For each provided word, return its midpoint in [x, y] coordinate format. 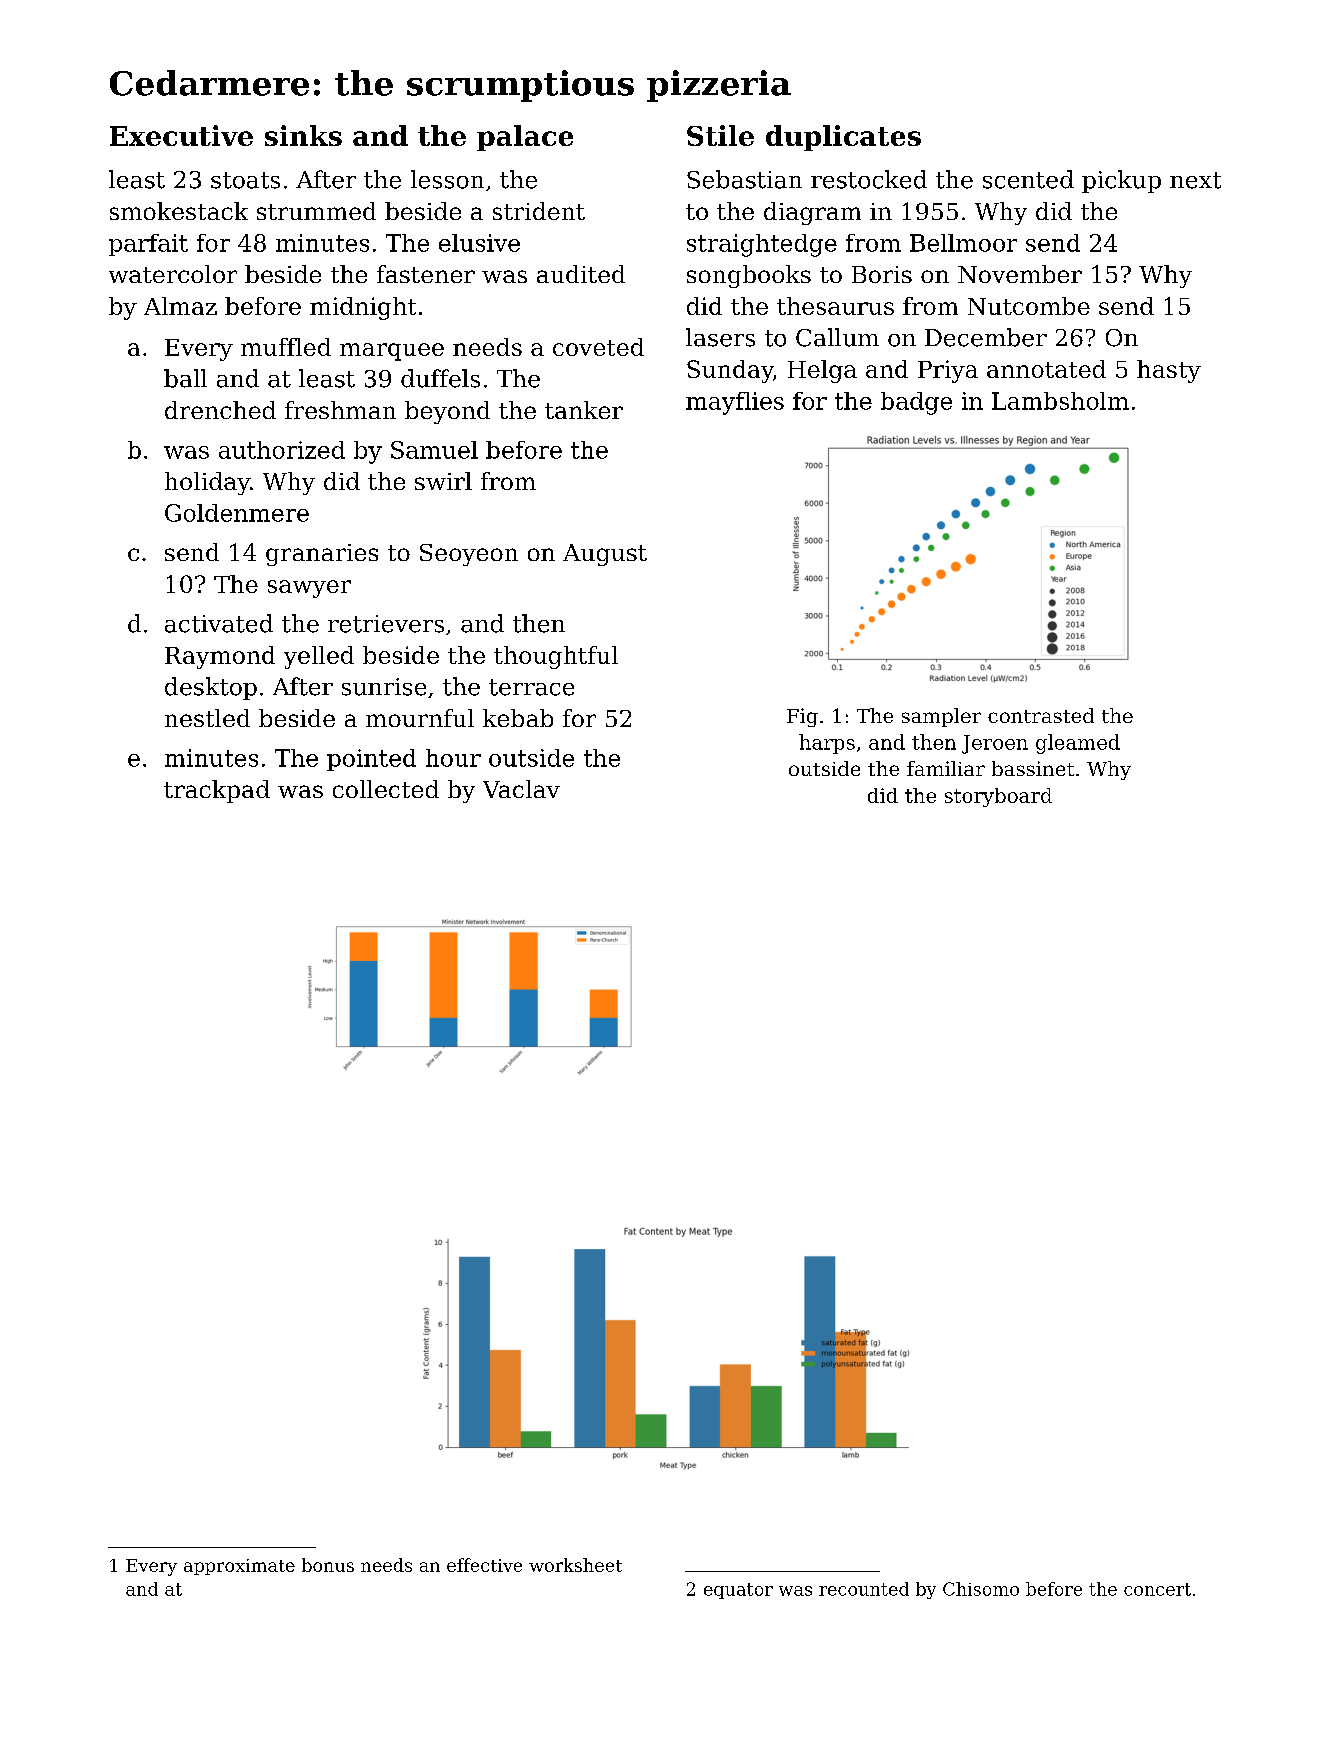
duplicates [843, 138]
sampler [941, 717]
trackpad [217, 791]
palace [525, 138]
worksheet [575, 1565]
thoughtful [556, 657]
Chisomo [981, 1589]
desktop [211, 688]
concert [1157, 1589]
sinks [303, 135]
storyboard [998, 797]
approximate [239, 1567]
